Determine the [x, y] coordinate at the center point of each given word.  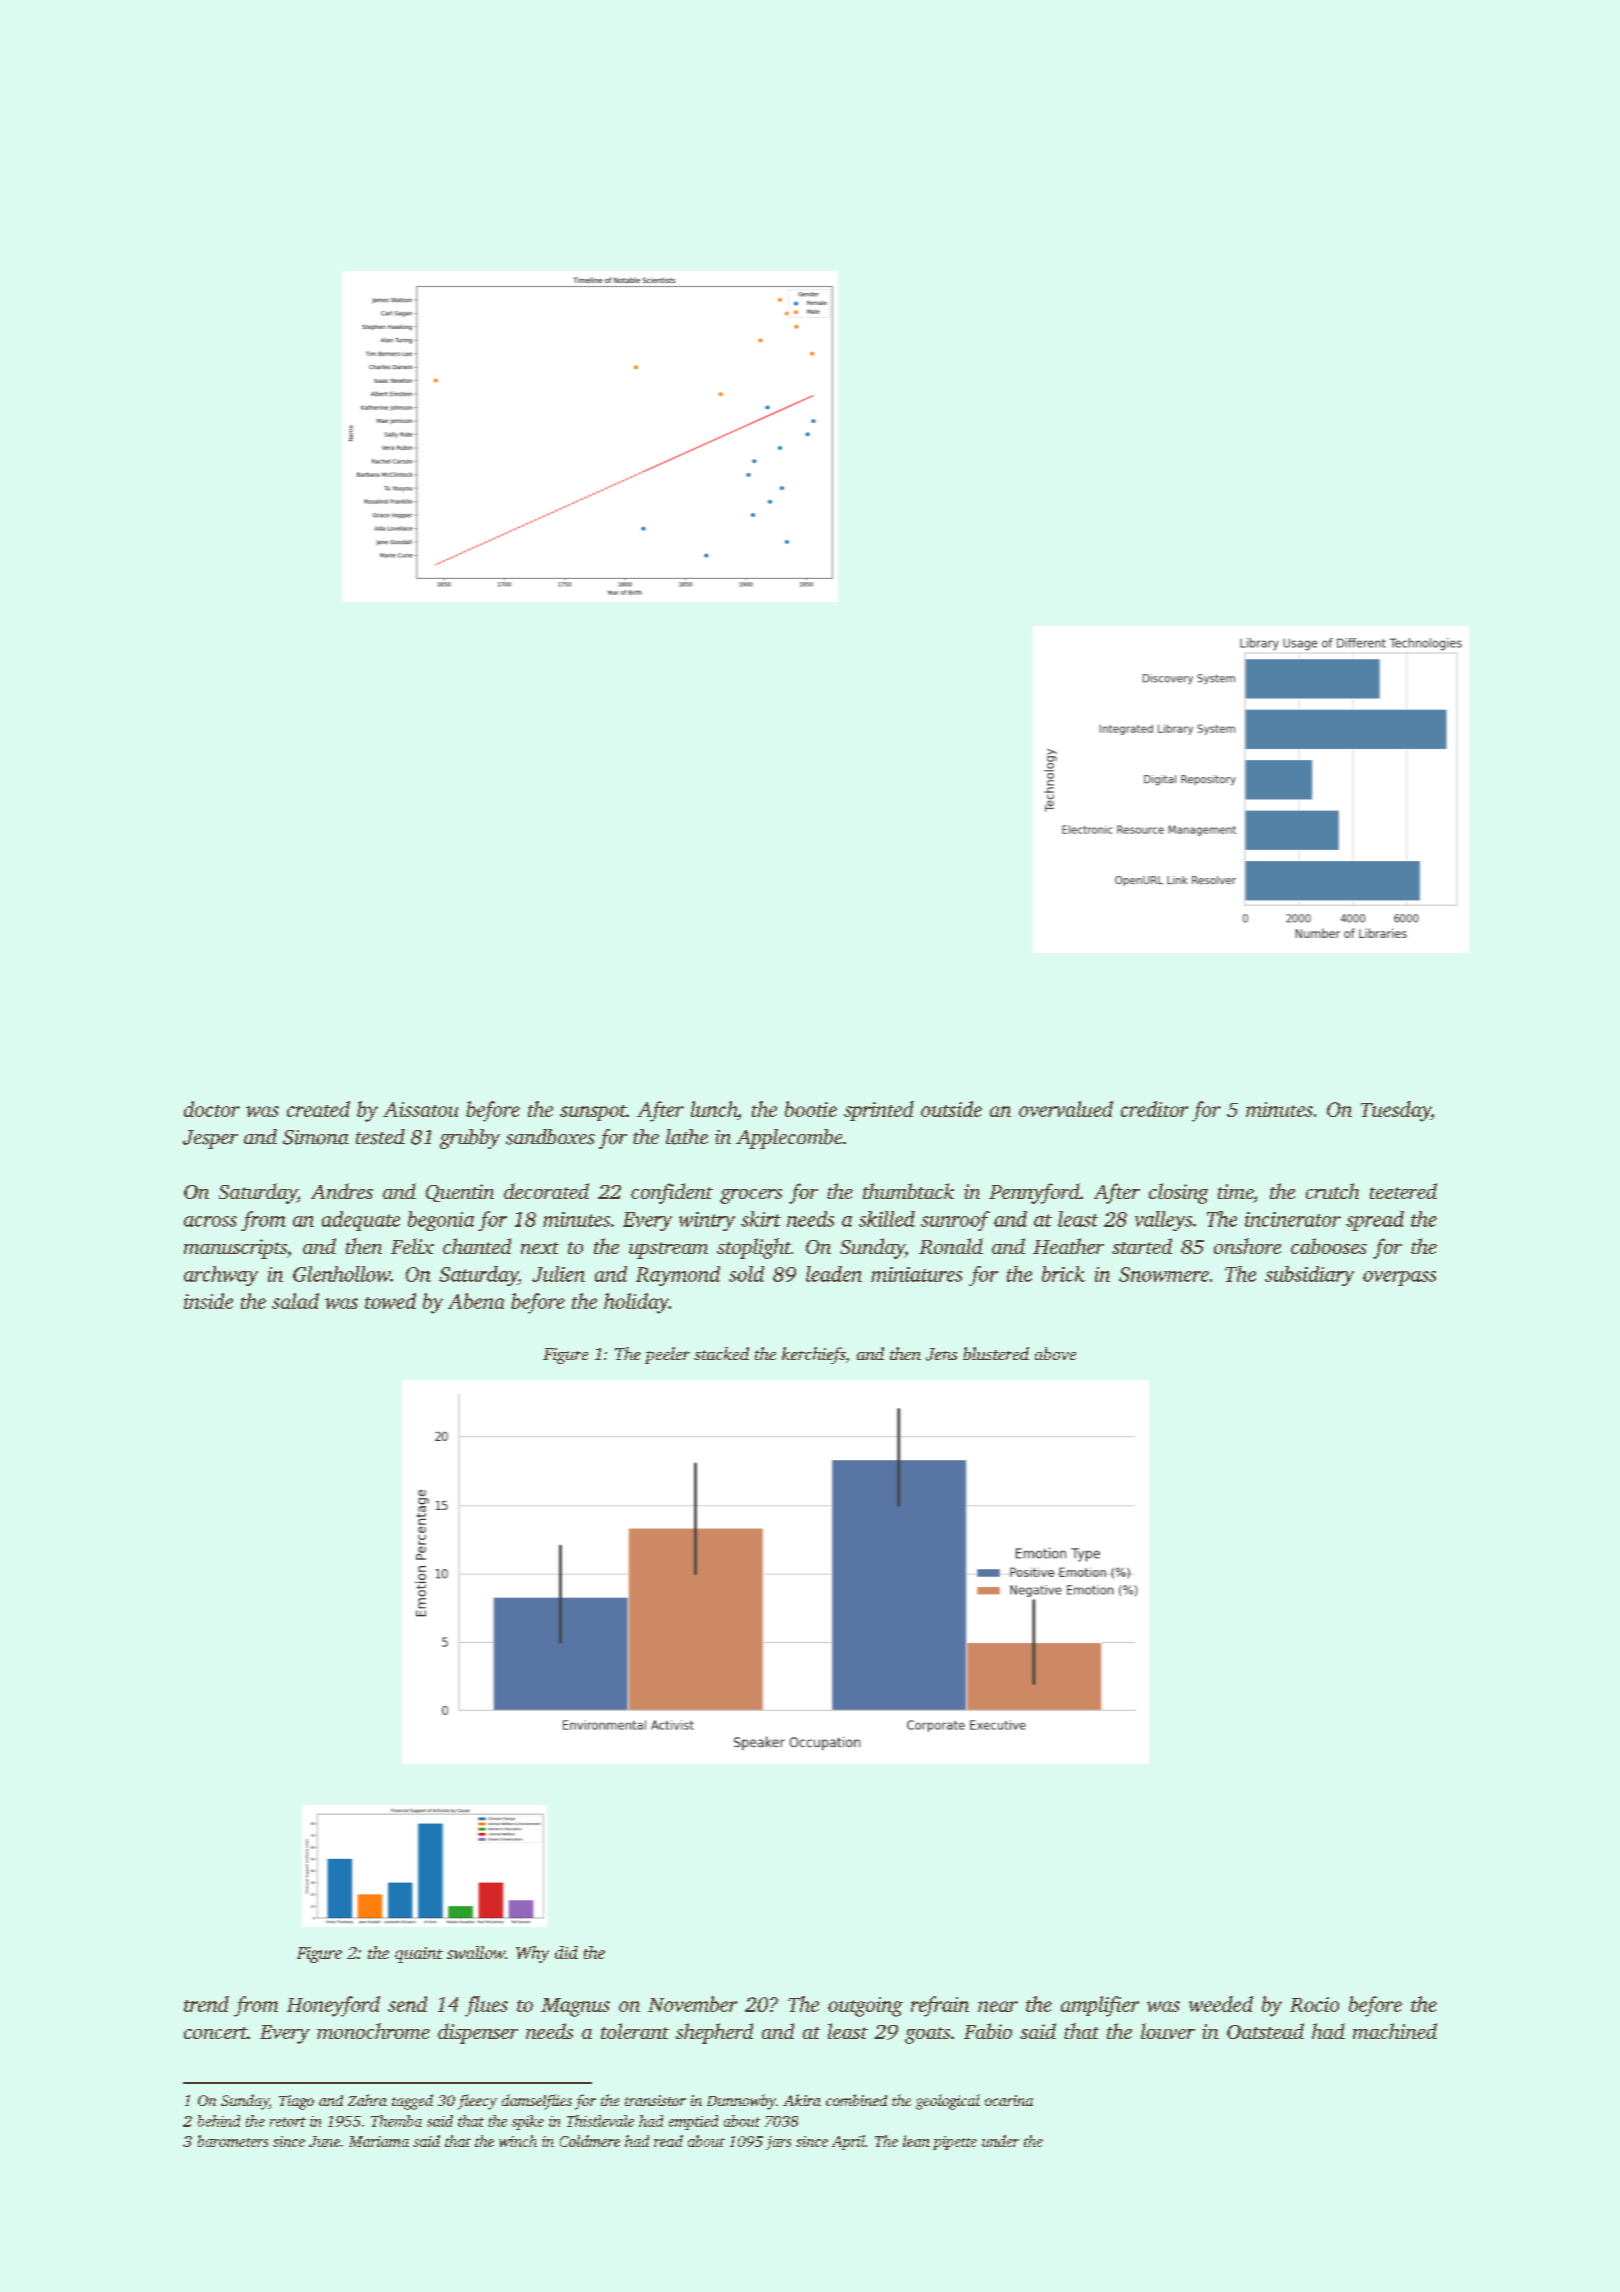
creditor [1154, 1109]
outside [951, 1109]
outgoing [865, 2007]
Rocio [1314, 2004]
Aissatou [420, 1109]
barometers [233, 2141]
